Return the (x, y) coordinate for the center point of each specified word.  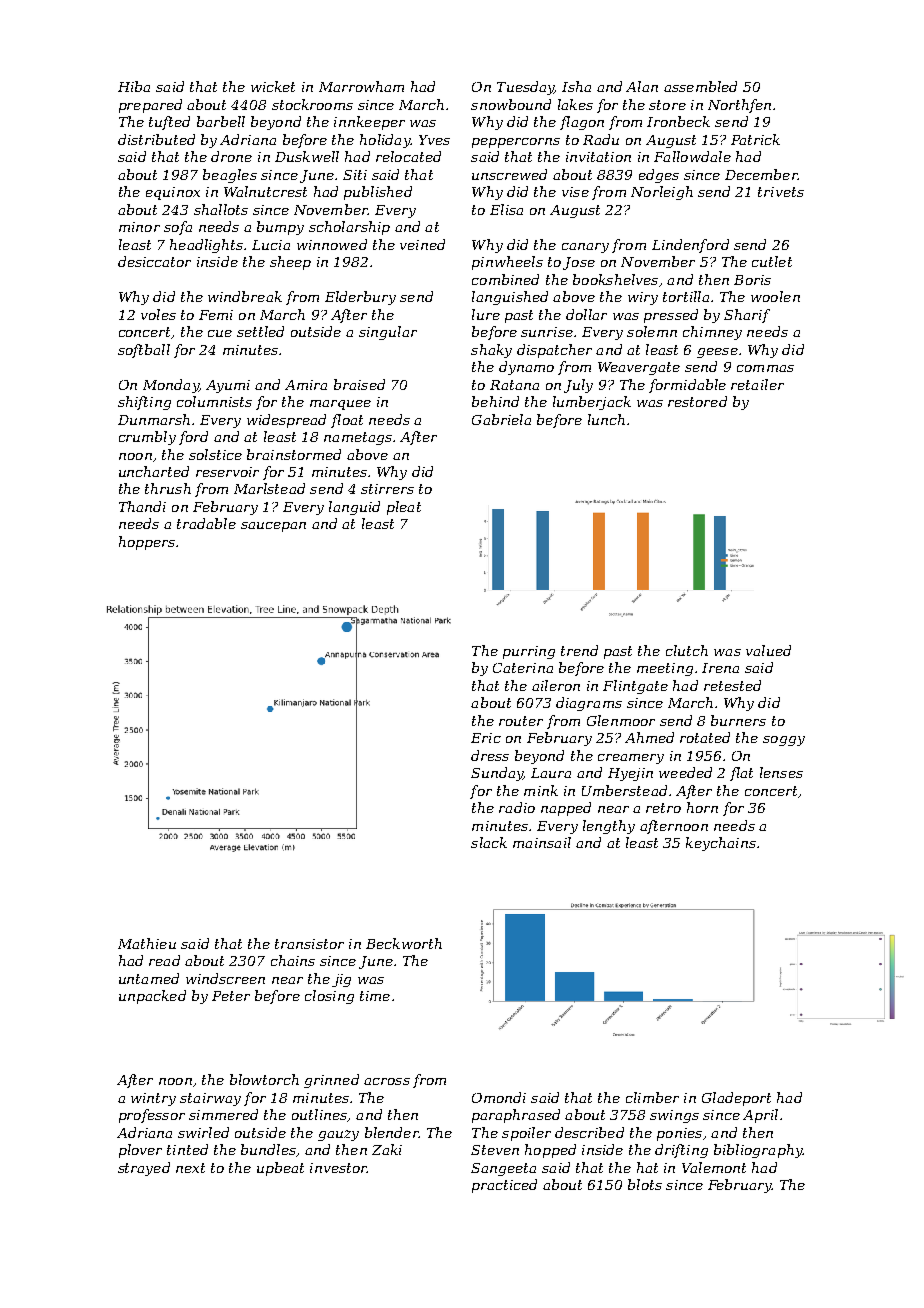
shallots (221, 209)
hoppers (147, 543)
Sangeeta (503, 1169)
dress (490, 755)
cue (220, 333)
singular (388, 333)
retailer (757, 384)
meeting (665, 669)
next (190, 1168)
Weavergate (639, 368)
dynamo (526, 368)
